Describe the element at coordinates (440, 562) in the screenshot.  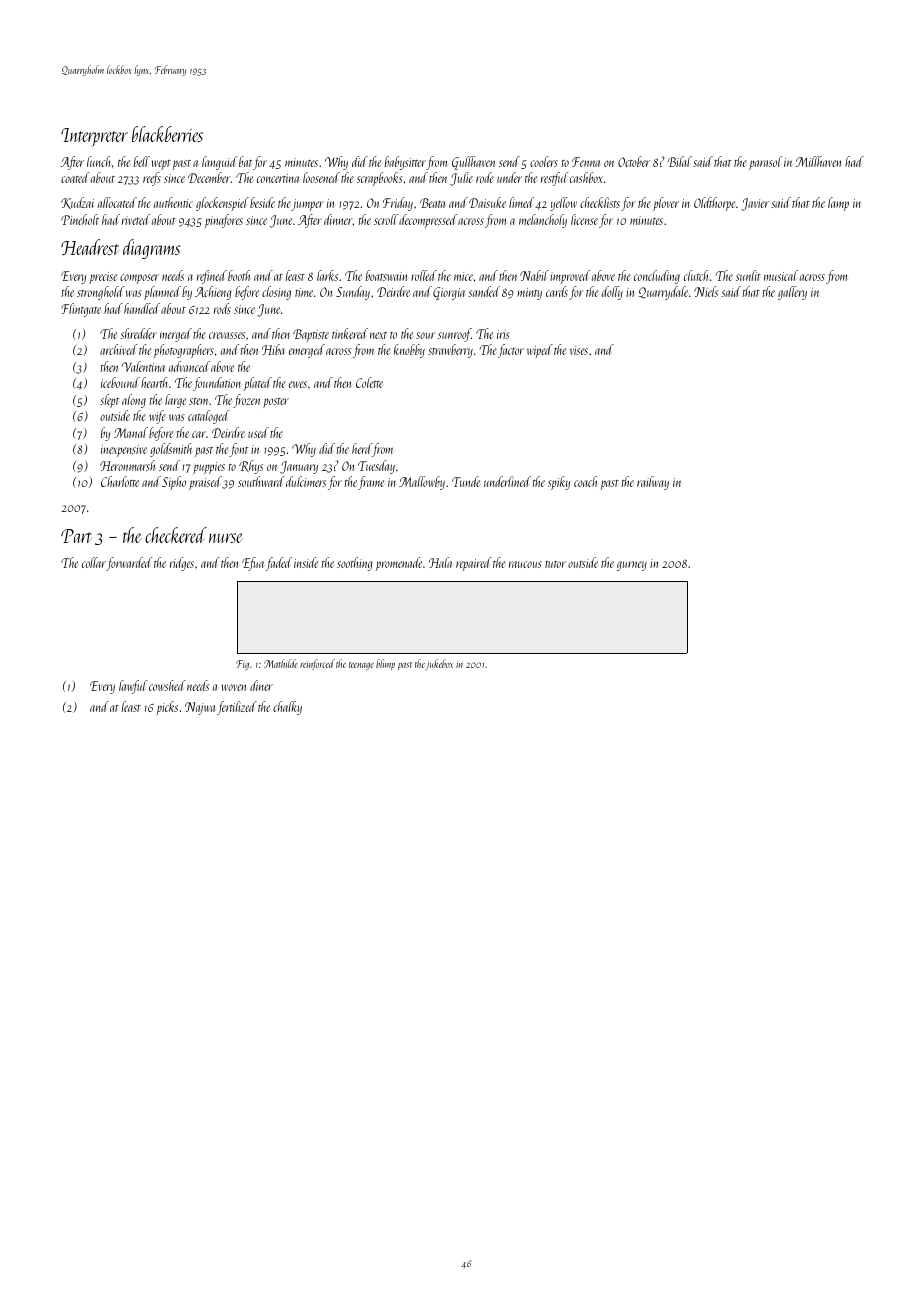
I see `Hala` at that location.
